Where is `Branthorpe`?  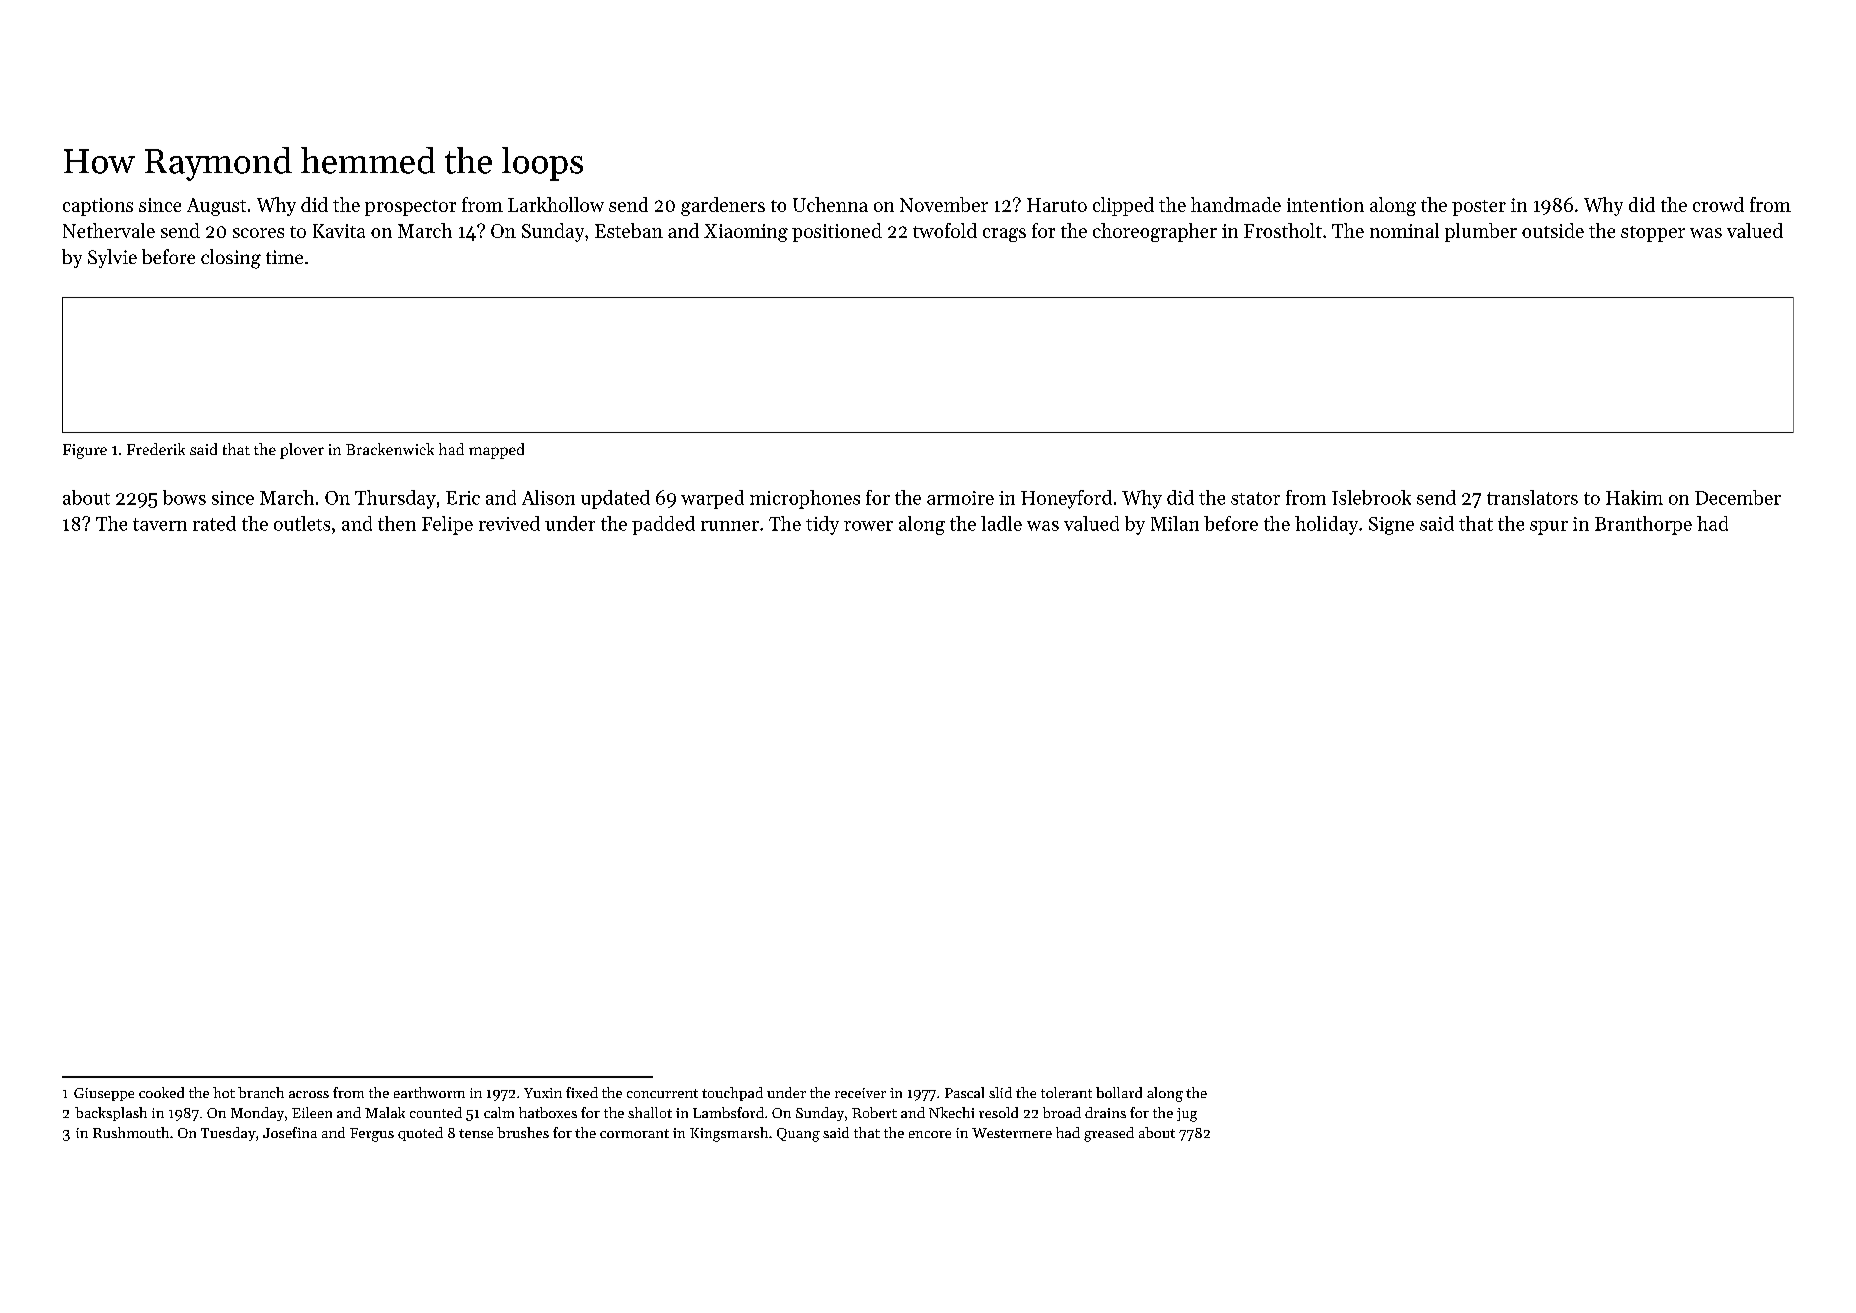 Branthorpe is located at coordinates (1643, 525).
